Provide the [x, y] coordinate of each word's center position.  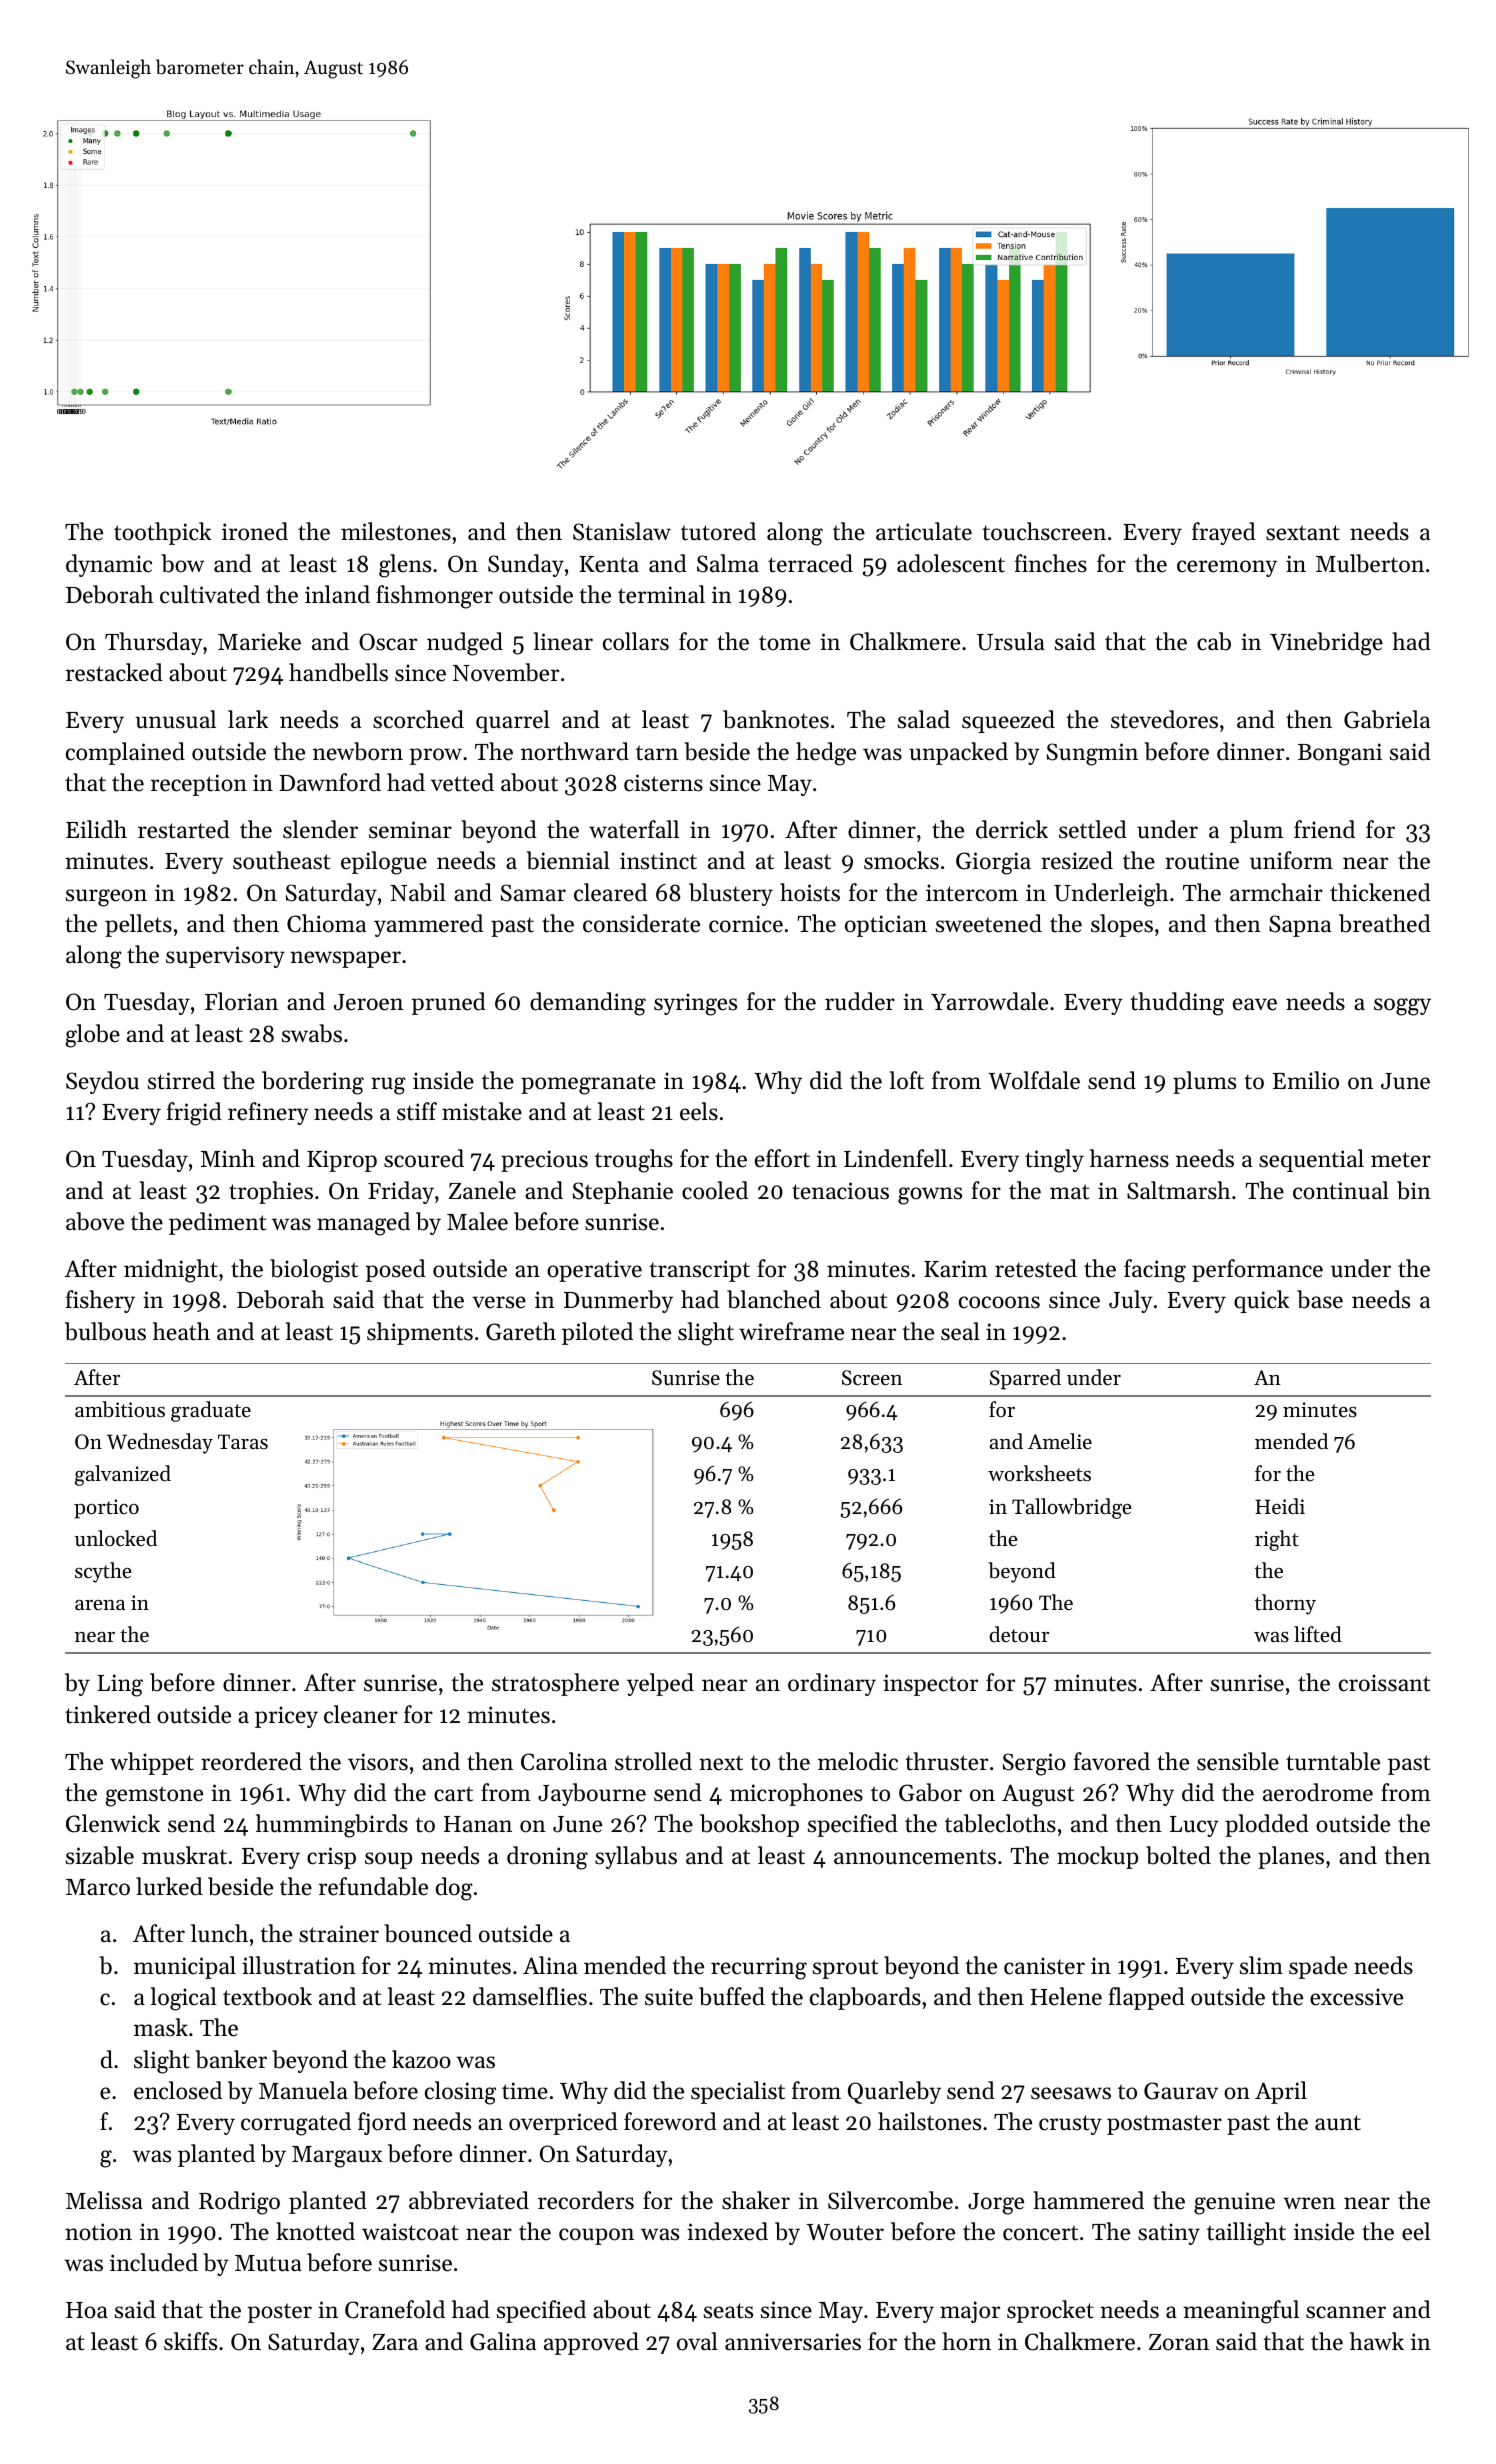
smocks [901, 860]
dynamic [109, 565]
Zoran [1179, 2342]
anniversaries [793, 2342]
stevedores [1164, 719]
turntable [1333, 1761]
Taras [243, 1441]
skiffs [190, 2341]
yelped [660, 1684]
